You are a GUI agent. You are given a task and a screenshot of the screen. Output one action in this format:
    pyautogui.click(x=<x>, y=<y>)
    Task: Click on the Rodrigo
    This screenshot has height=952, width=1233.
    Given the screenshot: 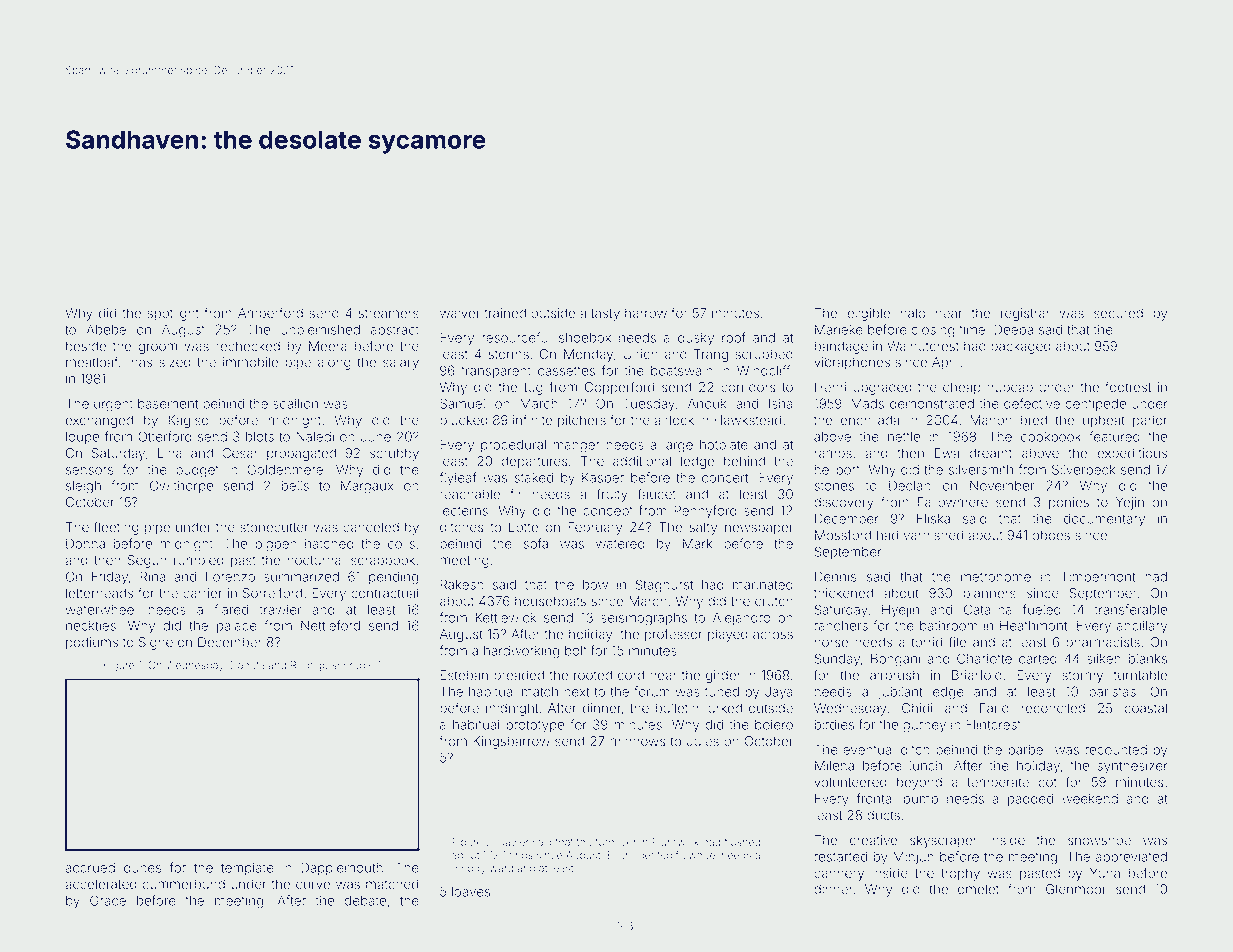 What is the action you would take?
    pyautogui.click(x=309, y=666)
